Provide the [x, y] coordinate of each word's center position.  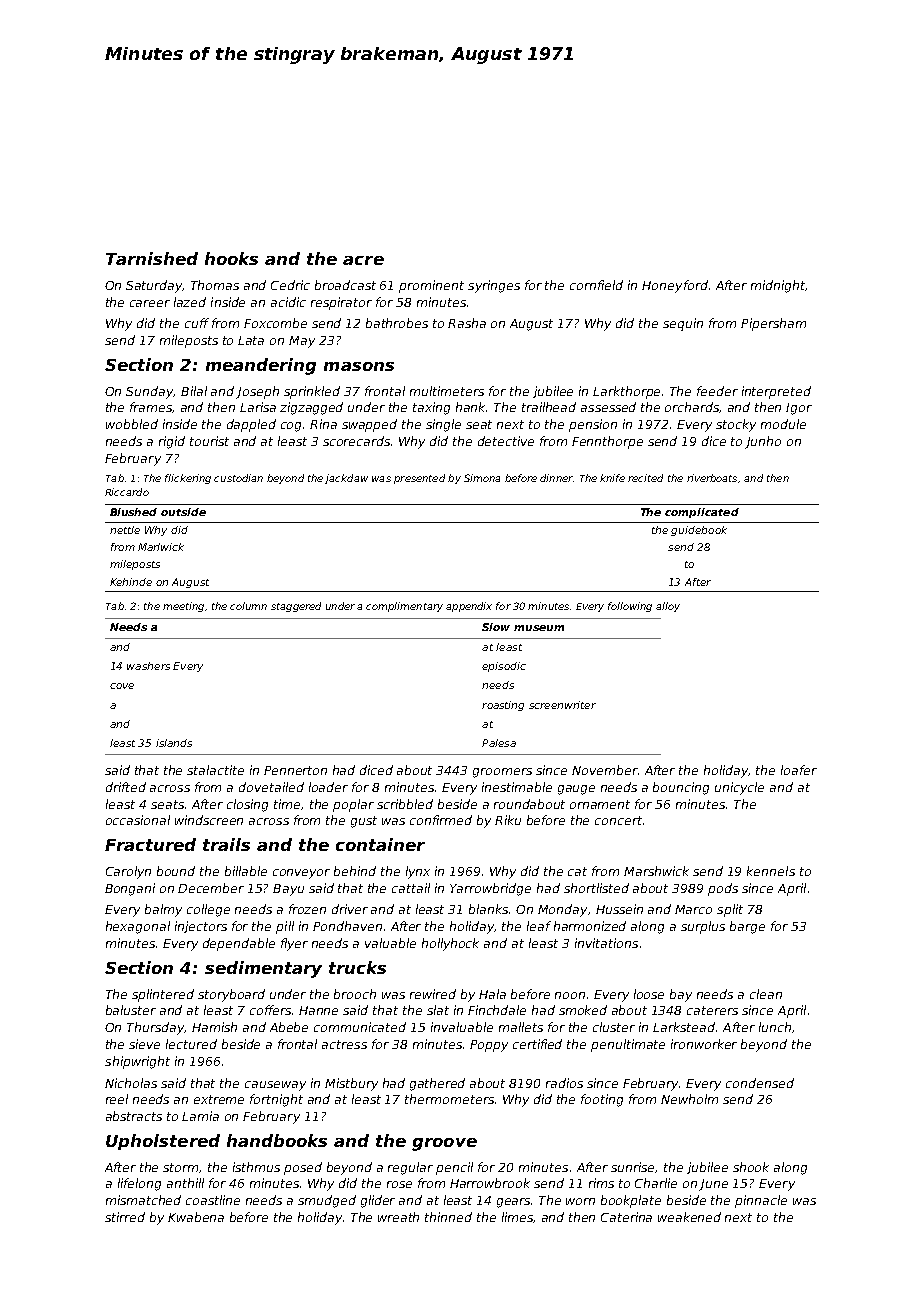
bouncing [681, 788]
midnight [778, 286]
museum [539, 628]
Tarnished [152, 258]
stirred [125, 1217]
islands [174, 743]
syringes [494, 286]
